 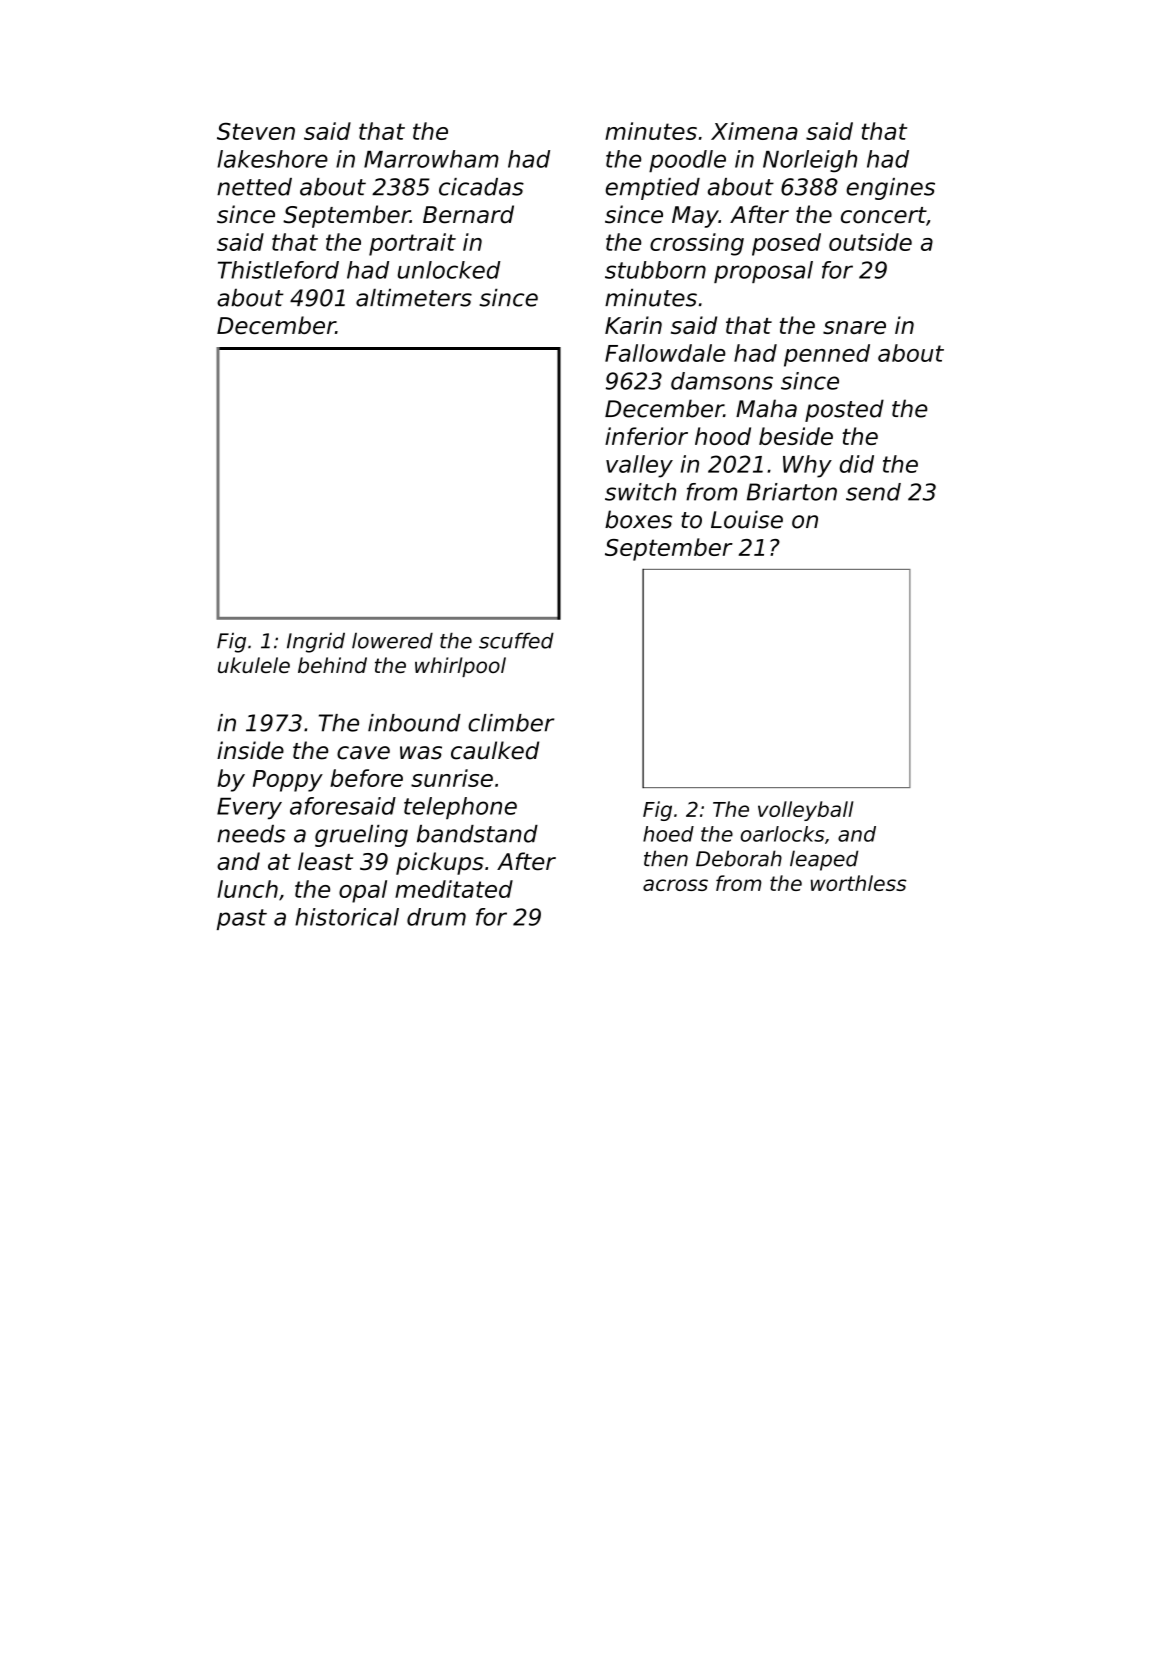 What do you see at coordinates (754, 131) in the screenshot?
I see `Ximena` at bounding box center [754, 131].
